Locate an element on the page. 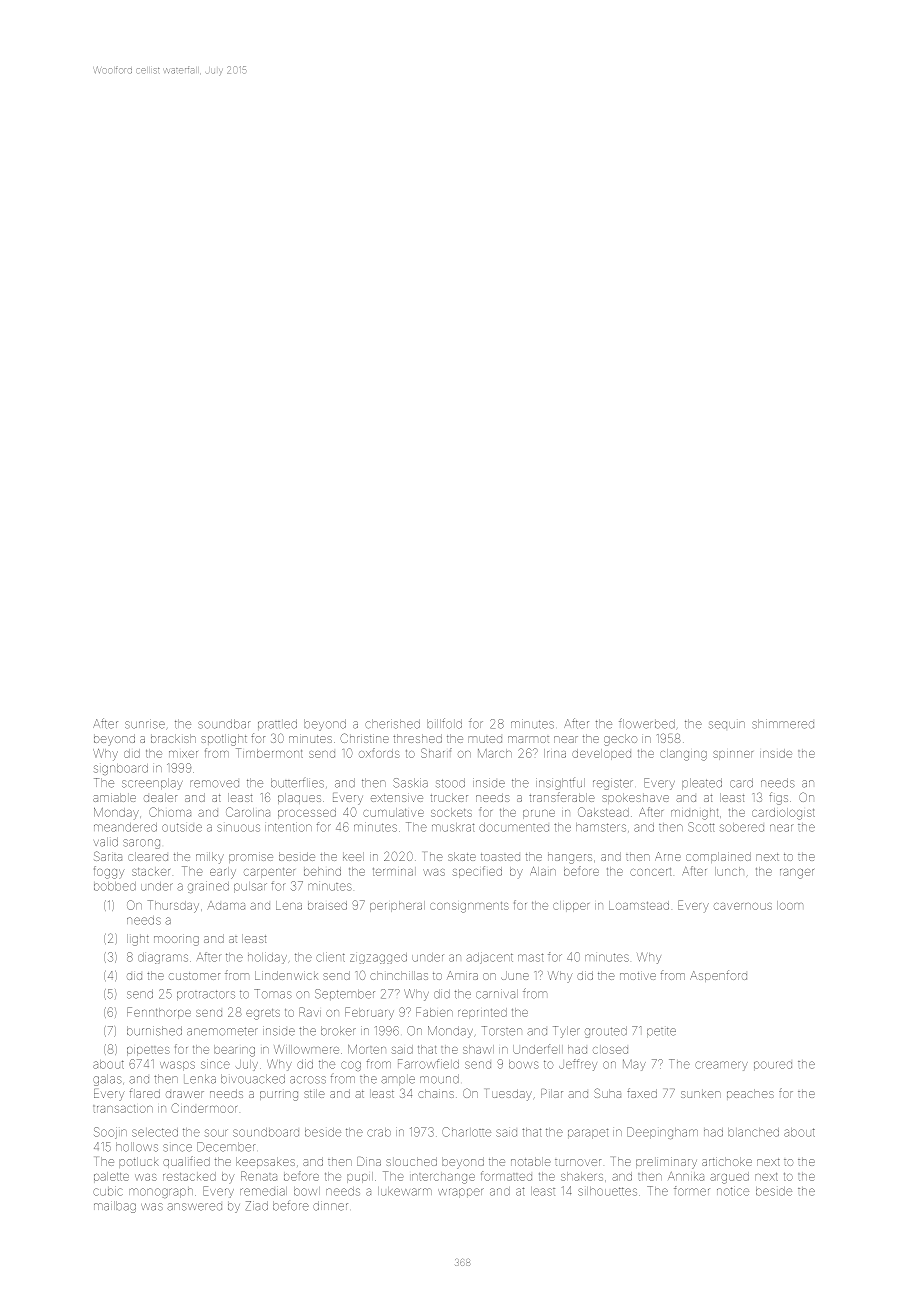 The height and width of the document is (1316, 908). bivouacked is located at coordinates (253, 1079).
